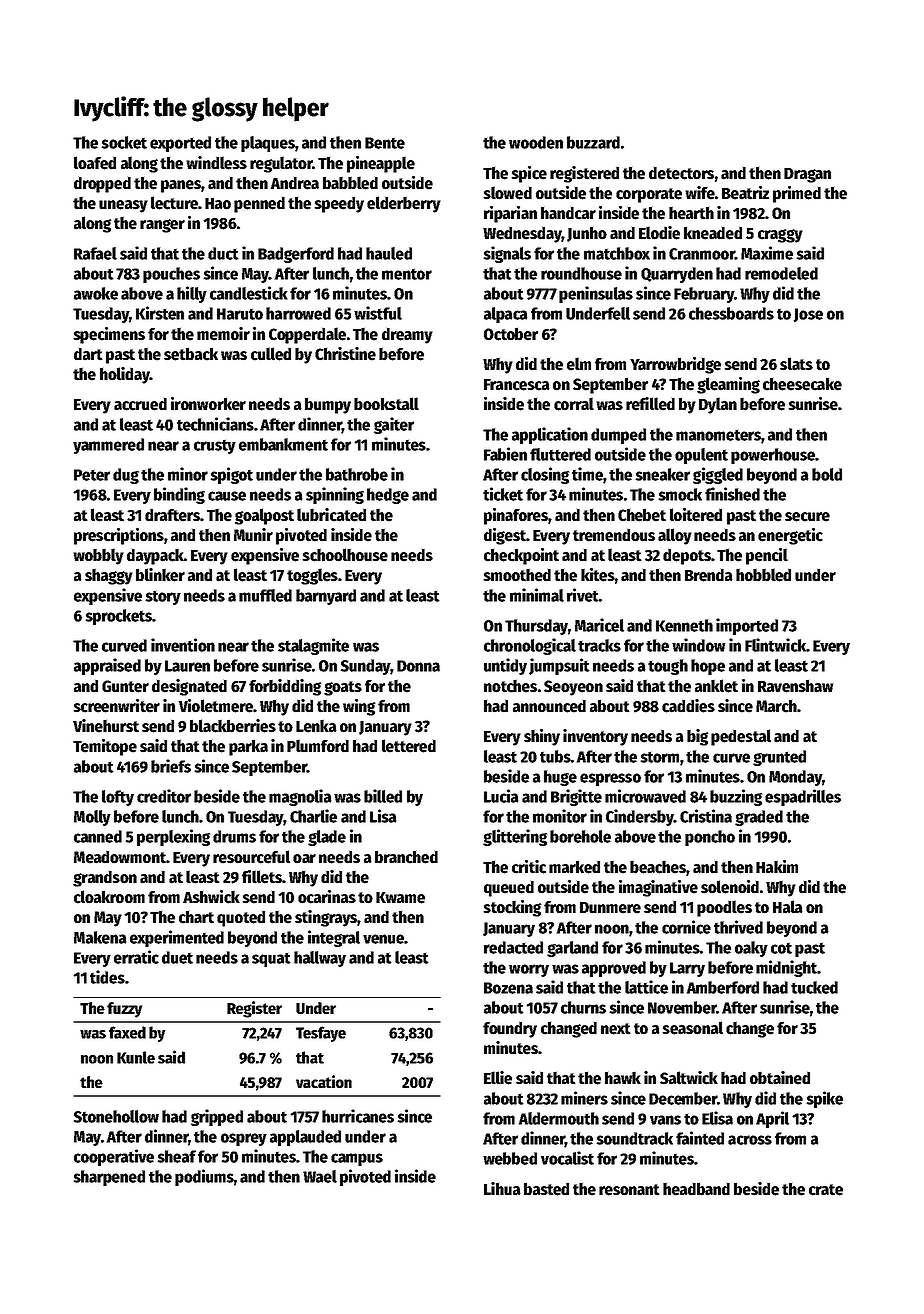  Describe the element at coordinates (506, 315) in the screenshot. I see `alpaca` at that location.
